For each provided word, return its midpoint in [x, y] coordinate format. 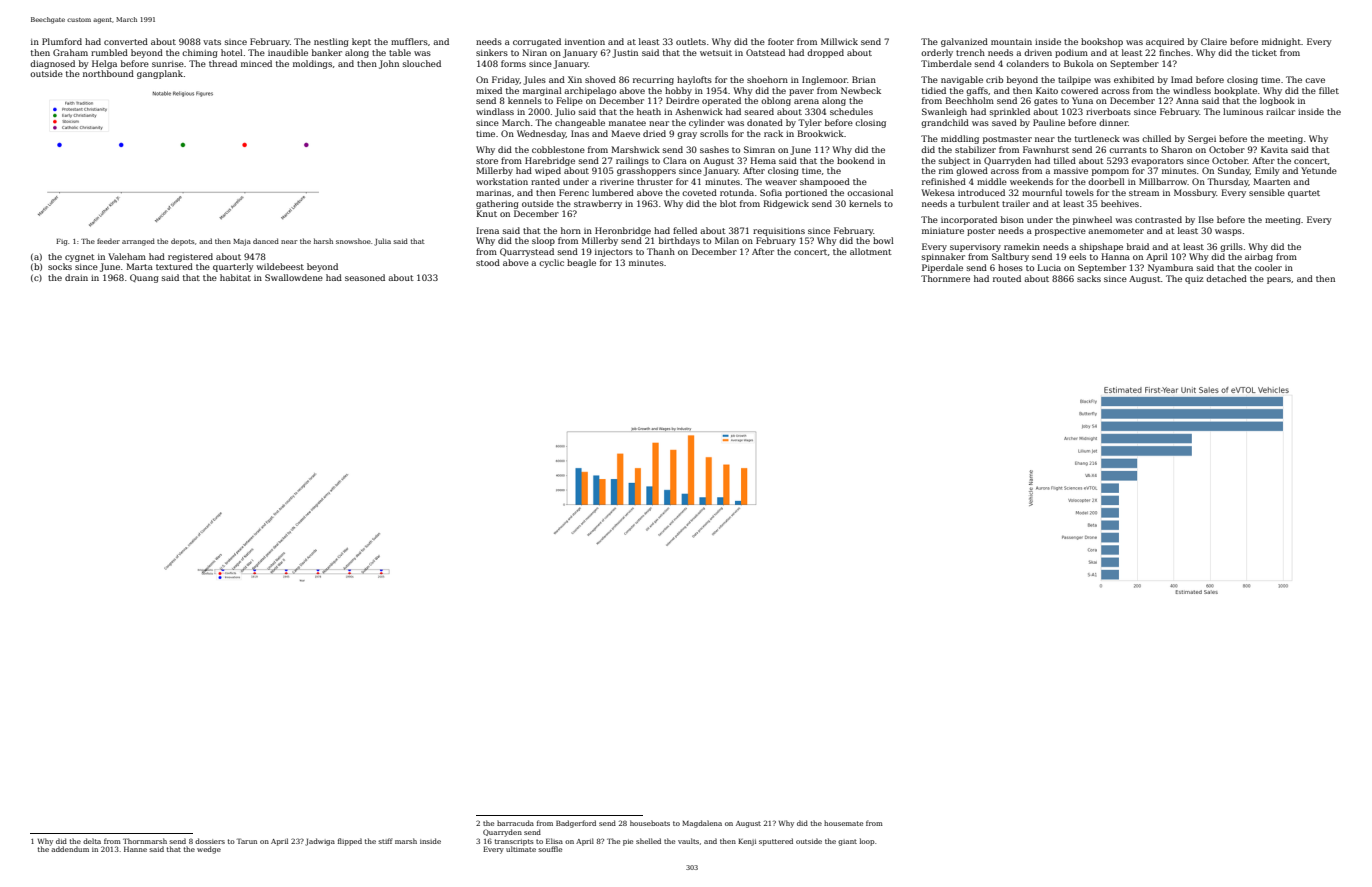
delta [92, 841]
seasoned [365, 277]
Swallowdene [294, 277]
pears [1279, 280]
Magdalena [702, 824]
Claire [1214, 41]
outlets [691, 41]
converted [126, 41]
